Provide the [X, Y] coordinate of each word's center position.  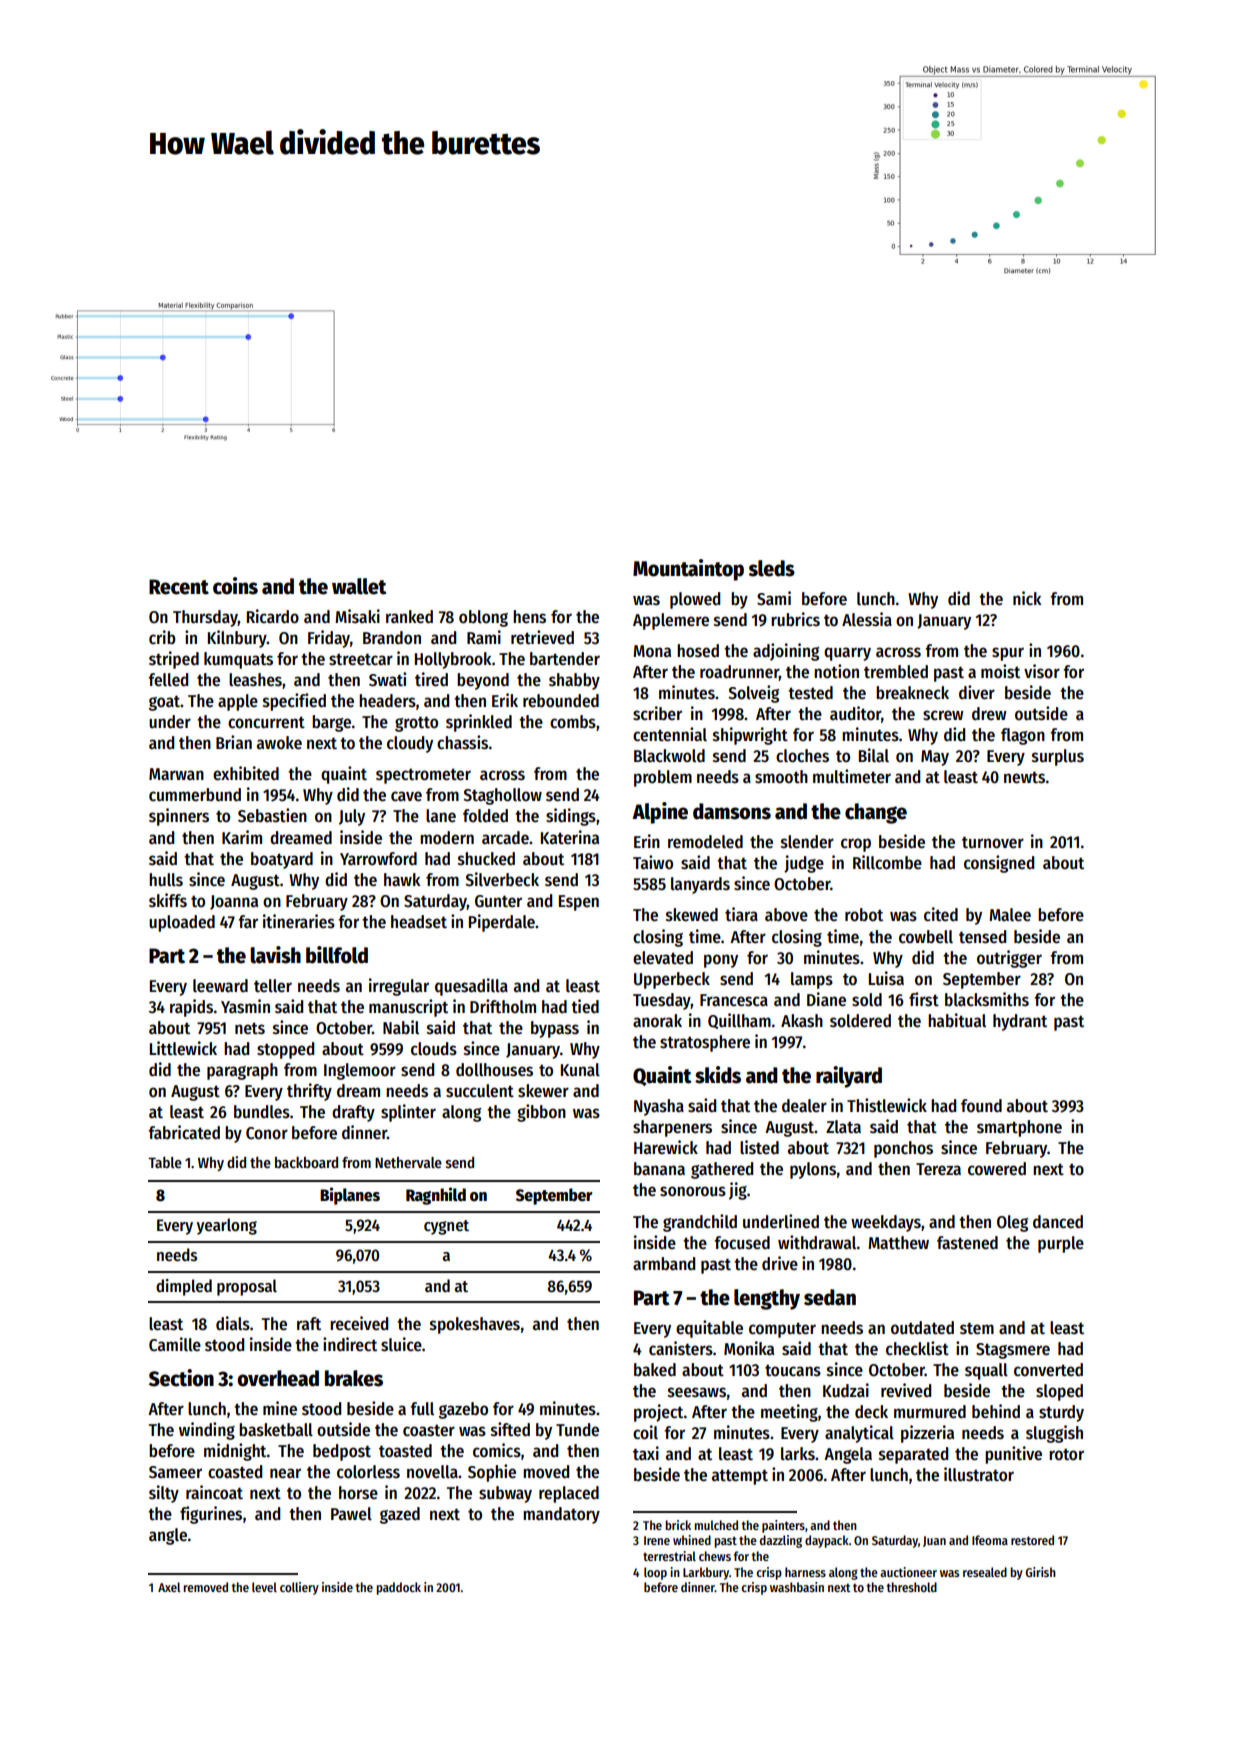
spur [1008, 654]
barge [331, 723]
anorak [657, 1021]
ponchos [903, 1149]
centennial [670, 734]
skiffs [168, 900]
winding [207, 1431]
